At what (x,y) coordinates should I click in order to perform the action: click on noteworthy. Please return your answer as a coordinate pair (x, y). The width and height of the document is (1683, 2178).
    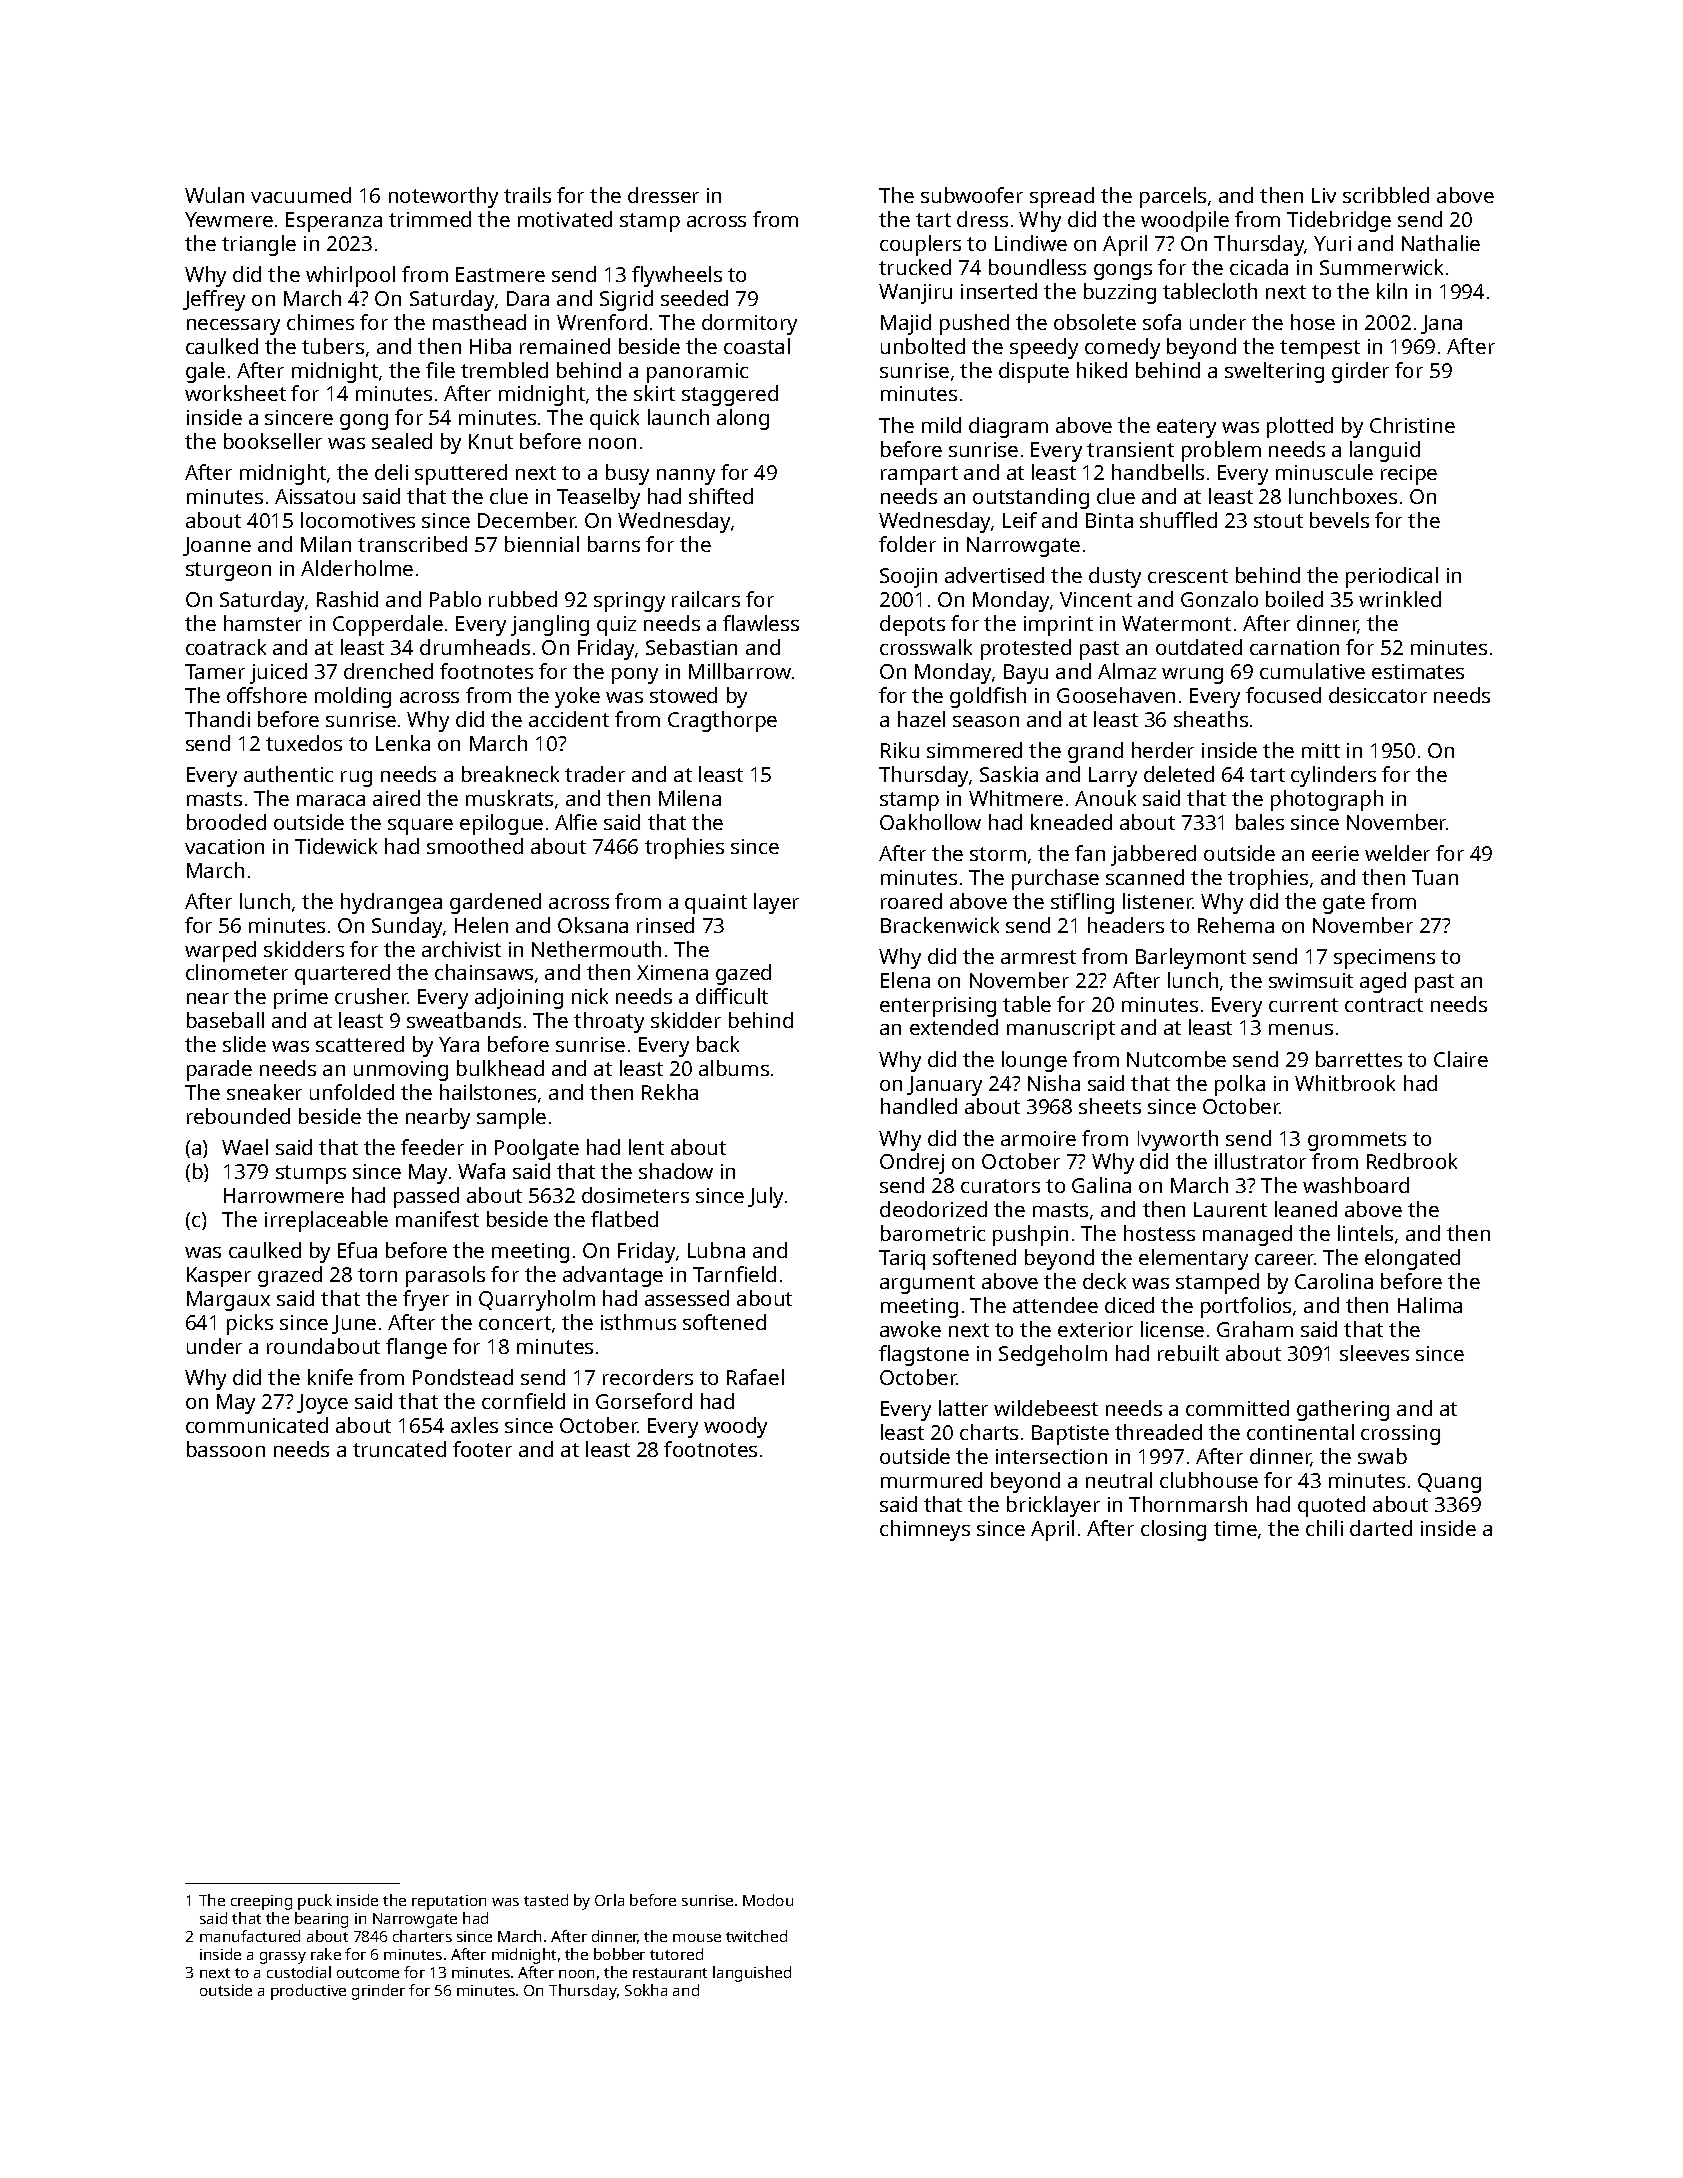
    Looking at the image, I should click on (443, 197).
